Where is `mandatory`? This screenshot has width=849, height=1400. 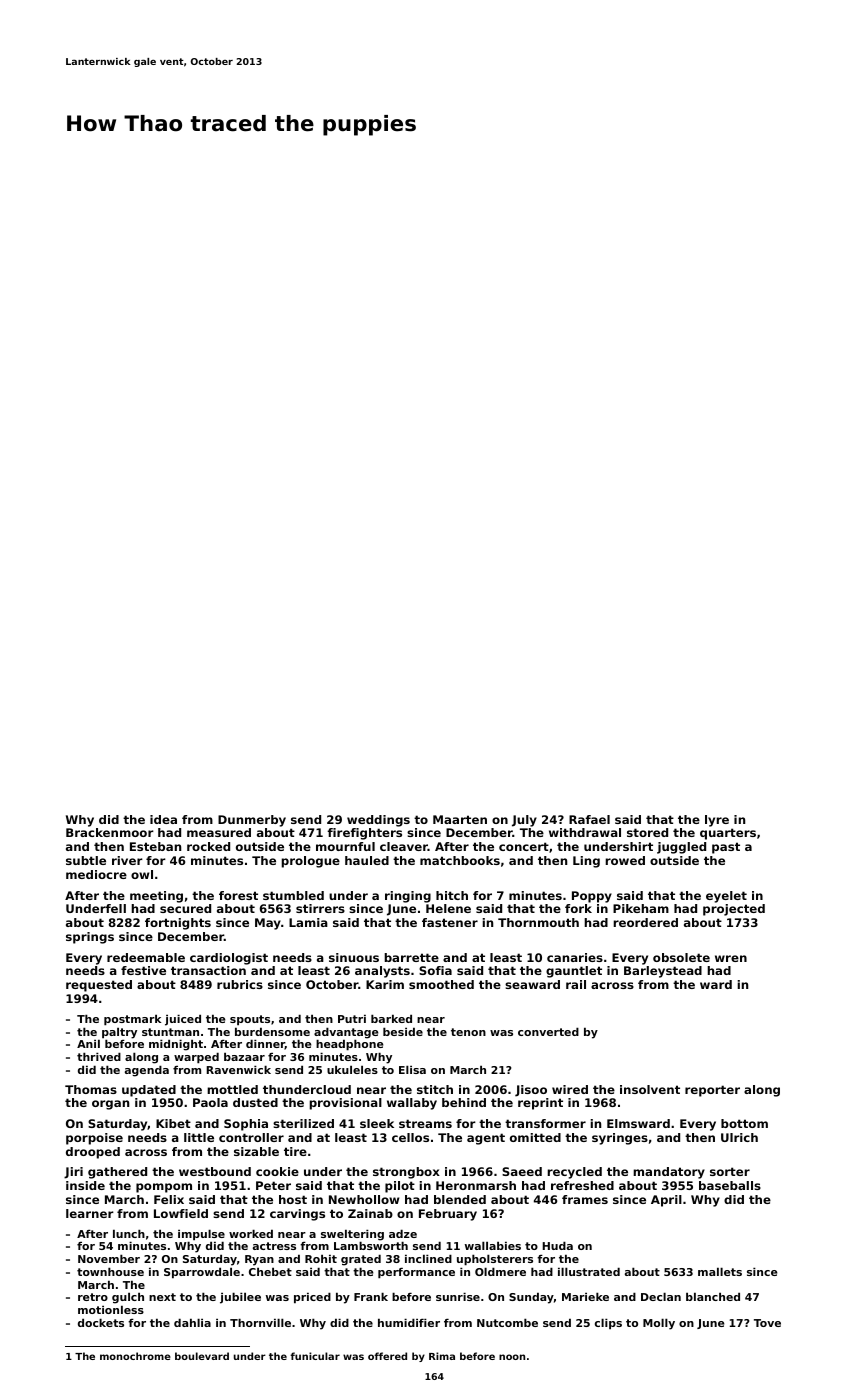
mandatory is located at coordinates (669, 1173).
